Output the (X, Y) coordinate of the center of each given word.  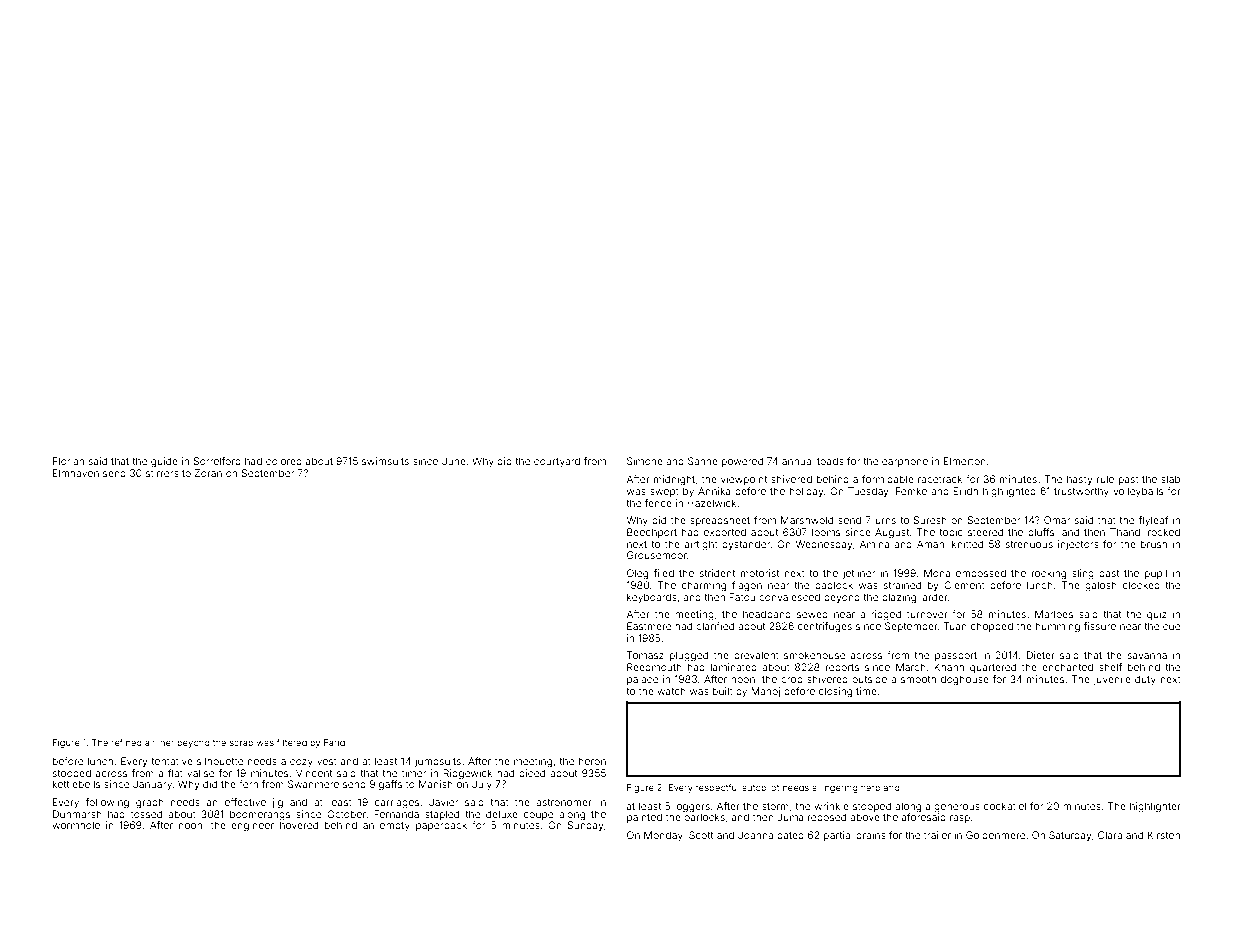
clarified (715, 626)
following (107, 803)
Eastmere (649, 626)
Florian (68, 461)
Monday (663, 836)
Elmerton (965, 461)
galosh (1101, 586)
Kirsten (1164, 835)
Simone (645, 461)
